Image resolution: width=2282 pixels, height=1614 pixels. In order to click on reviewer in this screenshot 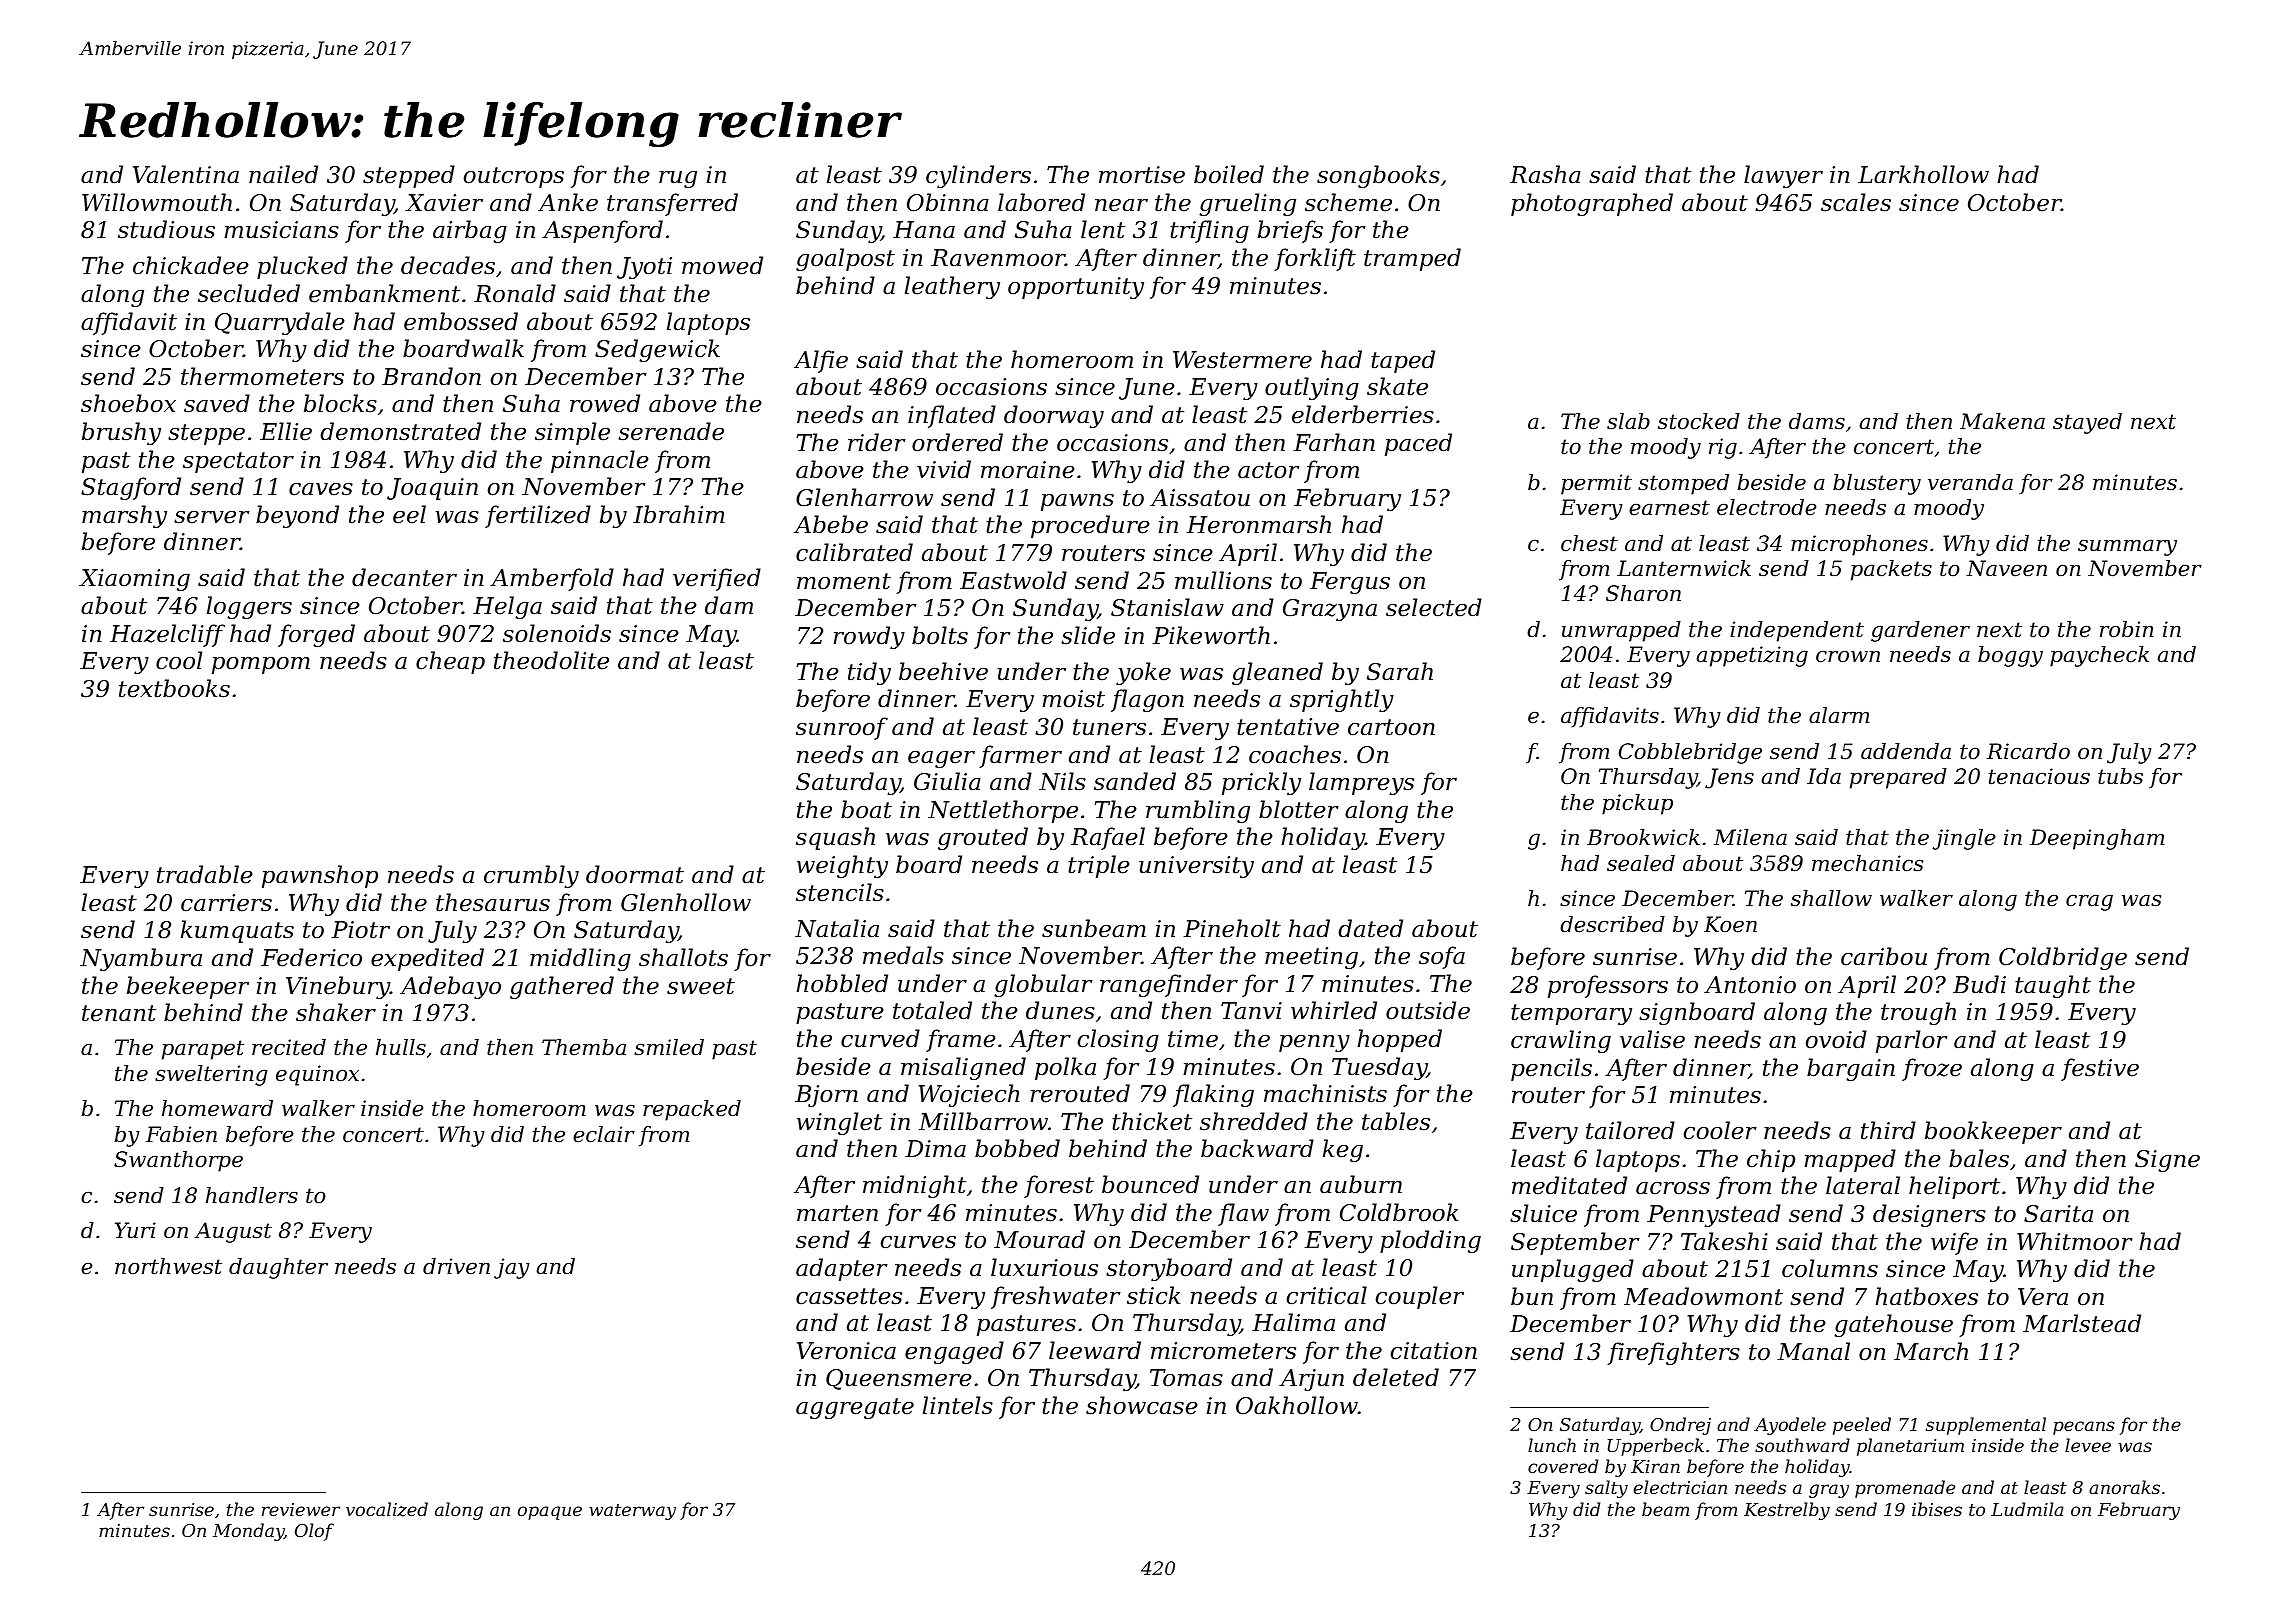, I will do `click(301, 1509)`.
